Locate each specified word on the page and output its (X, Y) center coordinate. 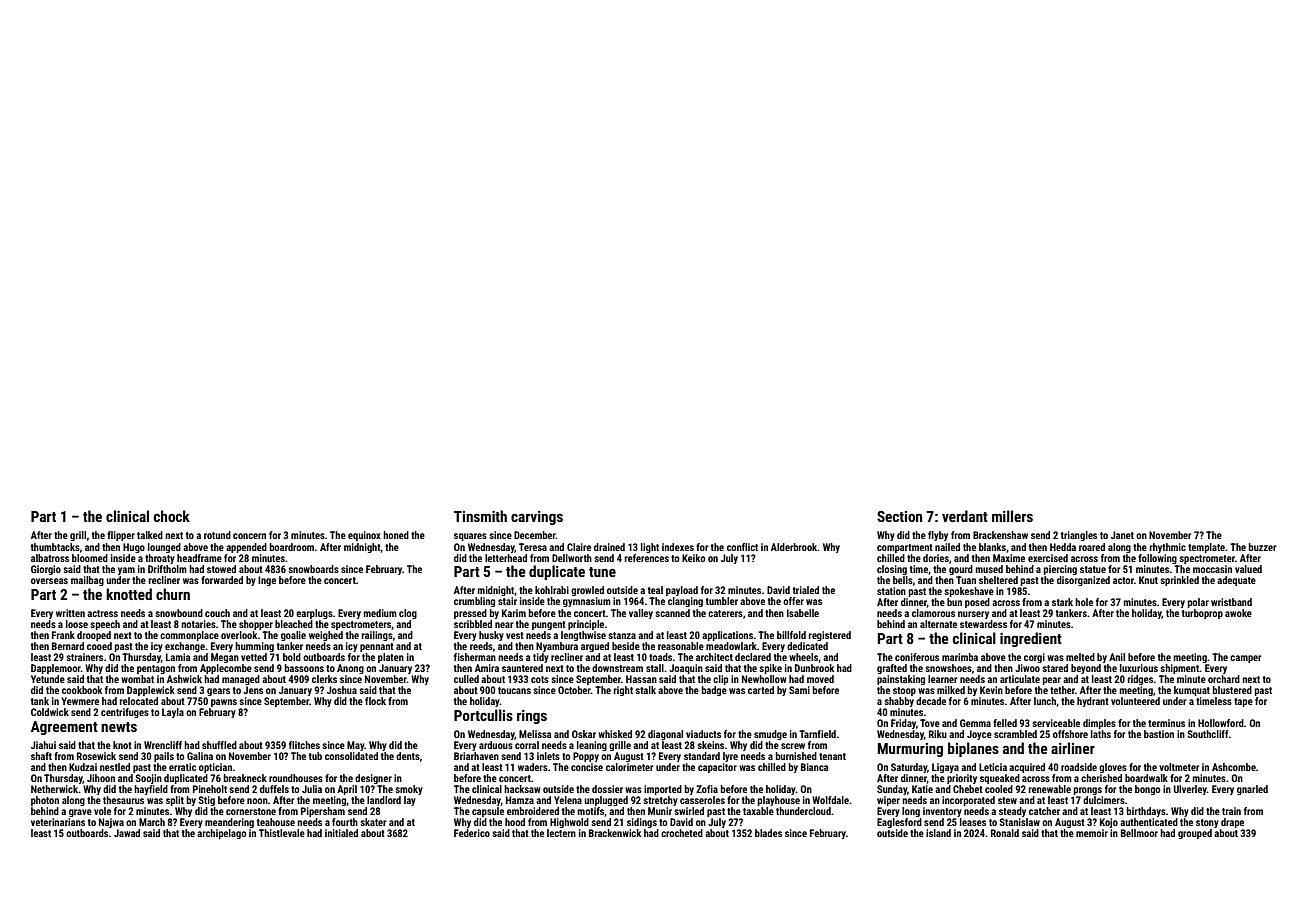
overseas (49, 581)
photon (45, 801)
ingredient (1031, 639)
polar (1198, 603)
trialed (806, 590)
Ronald (1005, 833)
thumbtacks (55, 547)
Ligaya (945, 768)
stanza (622, 635)
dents (408, 756)
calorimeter (630, 767)
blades (768, 833)
